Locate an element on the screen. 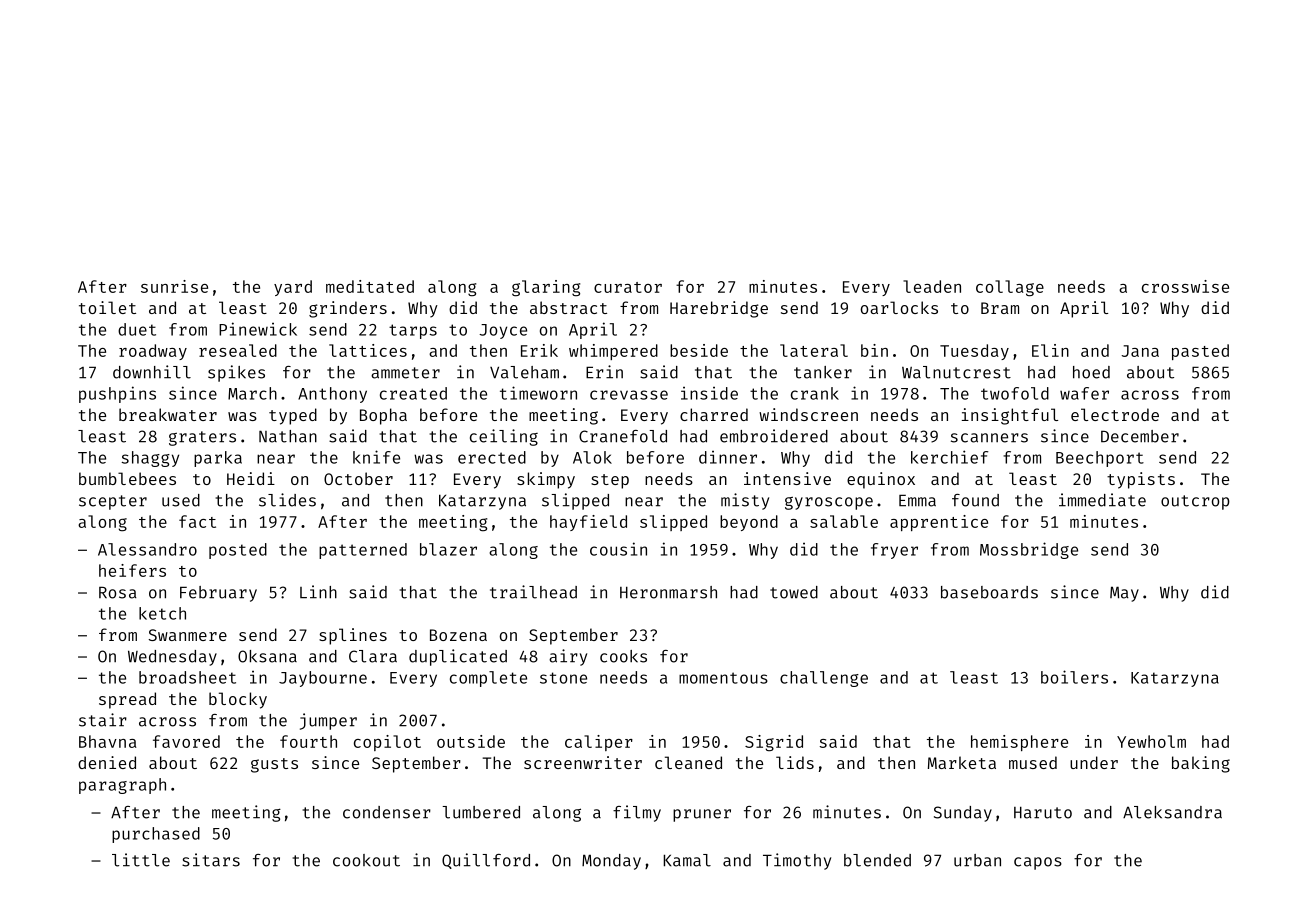 This screenshot has height=924, width=1308. lids is located at coordinates (795, 762).
